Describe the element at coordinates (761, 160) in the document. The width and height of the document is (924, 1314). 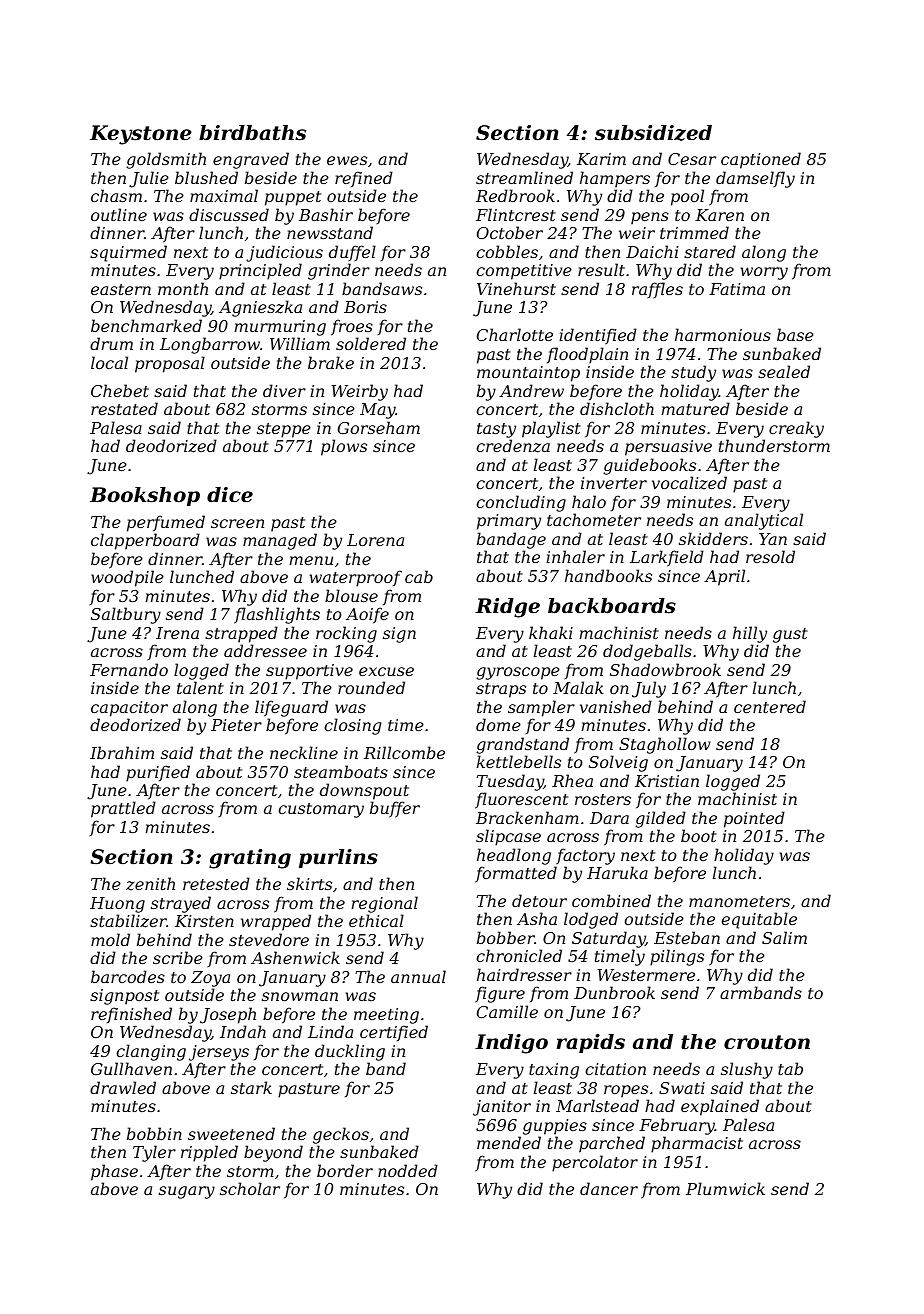
I see `captioned` at that location.
